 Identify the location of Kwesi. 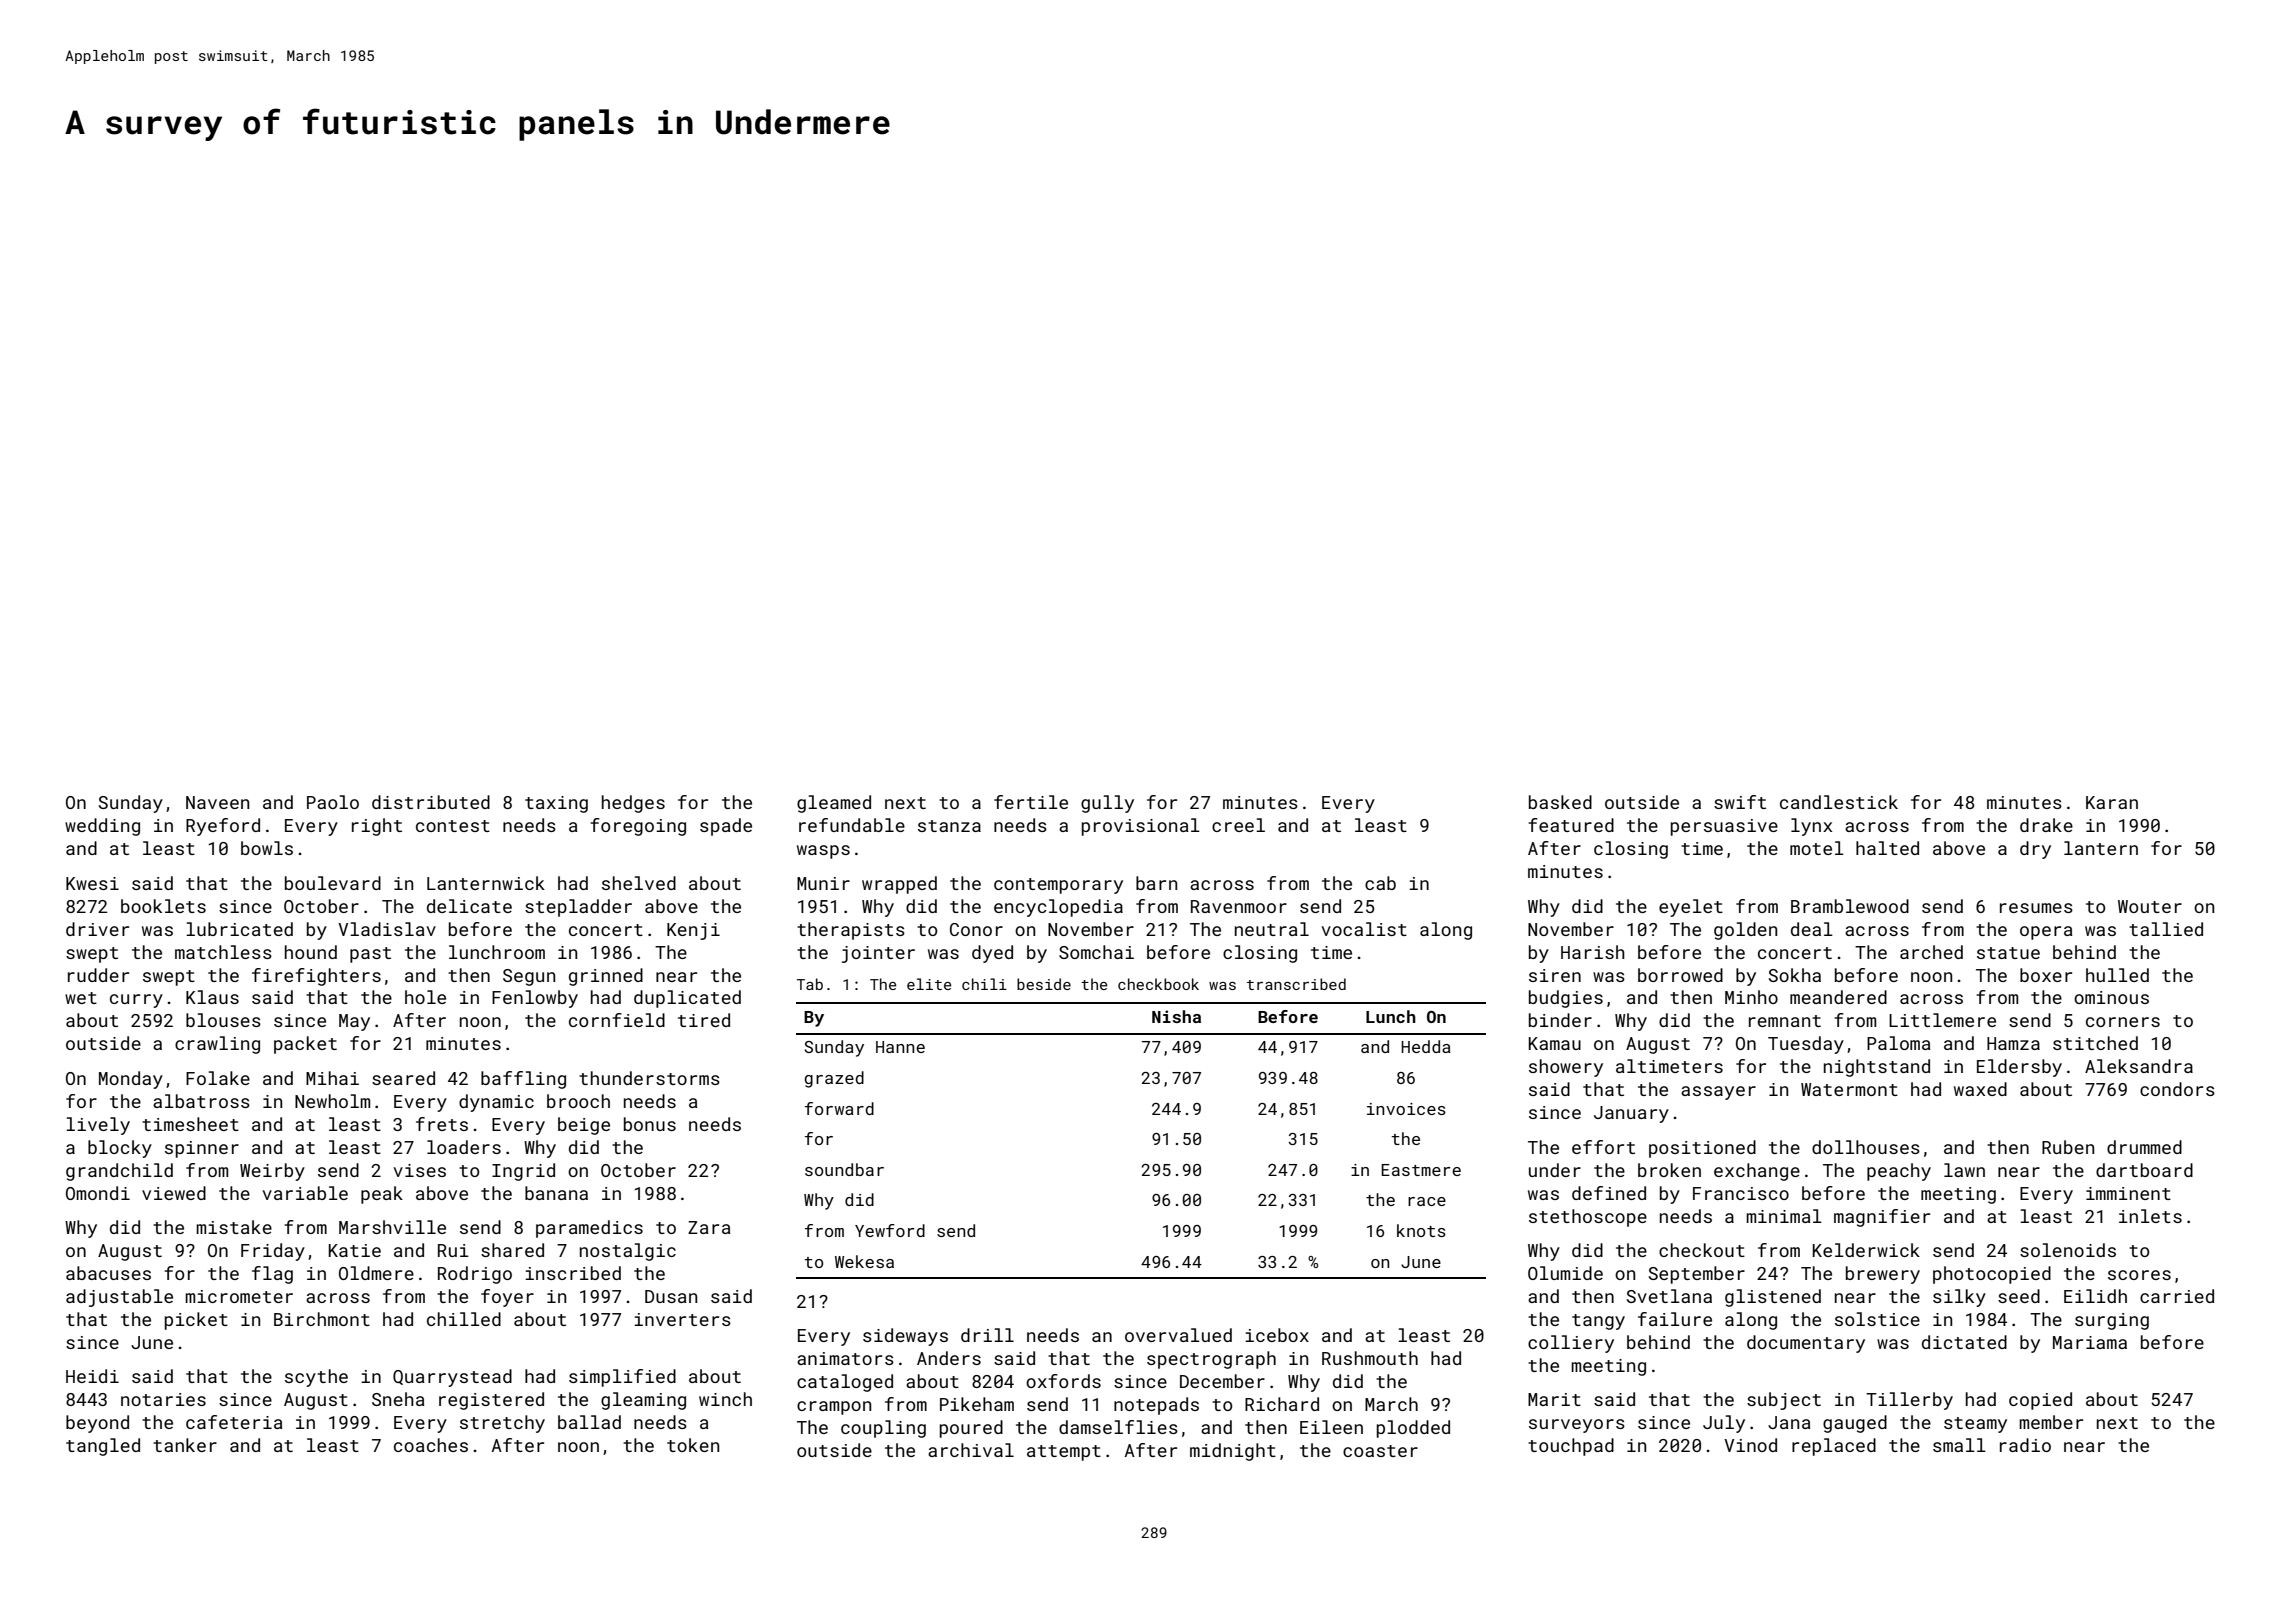
(92, 883).
